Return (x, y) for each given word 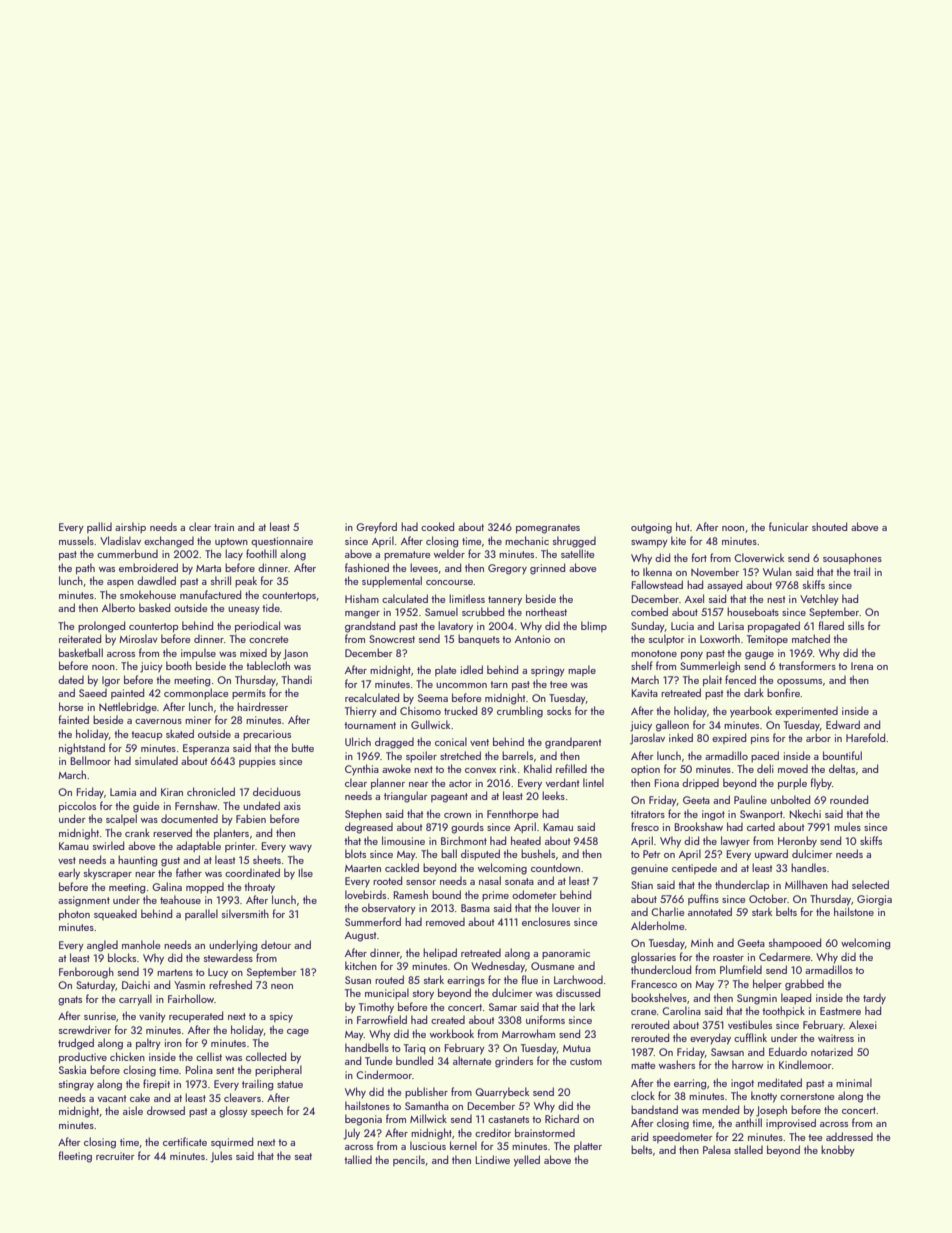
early (69, 874)
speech (267, 1111)
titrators (648, 814)
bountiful (842, 755)
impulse (198, 653)
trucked (460, 710)
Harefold (865, 737)
